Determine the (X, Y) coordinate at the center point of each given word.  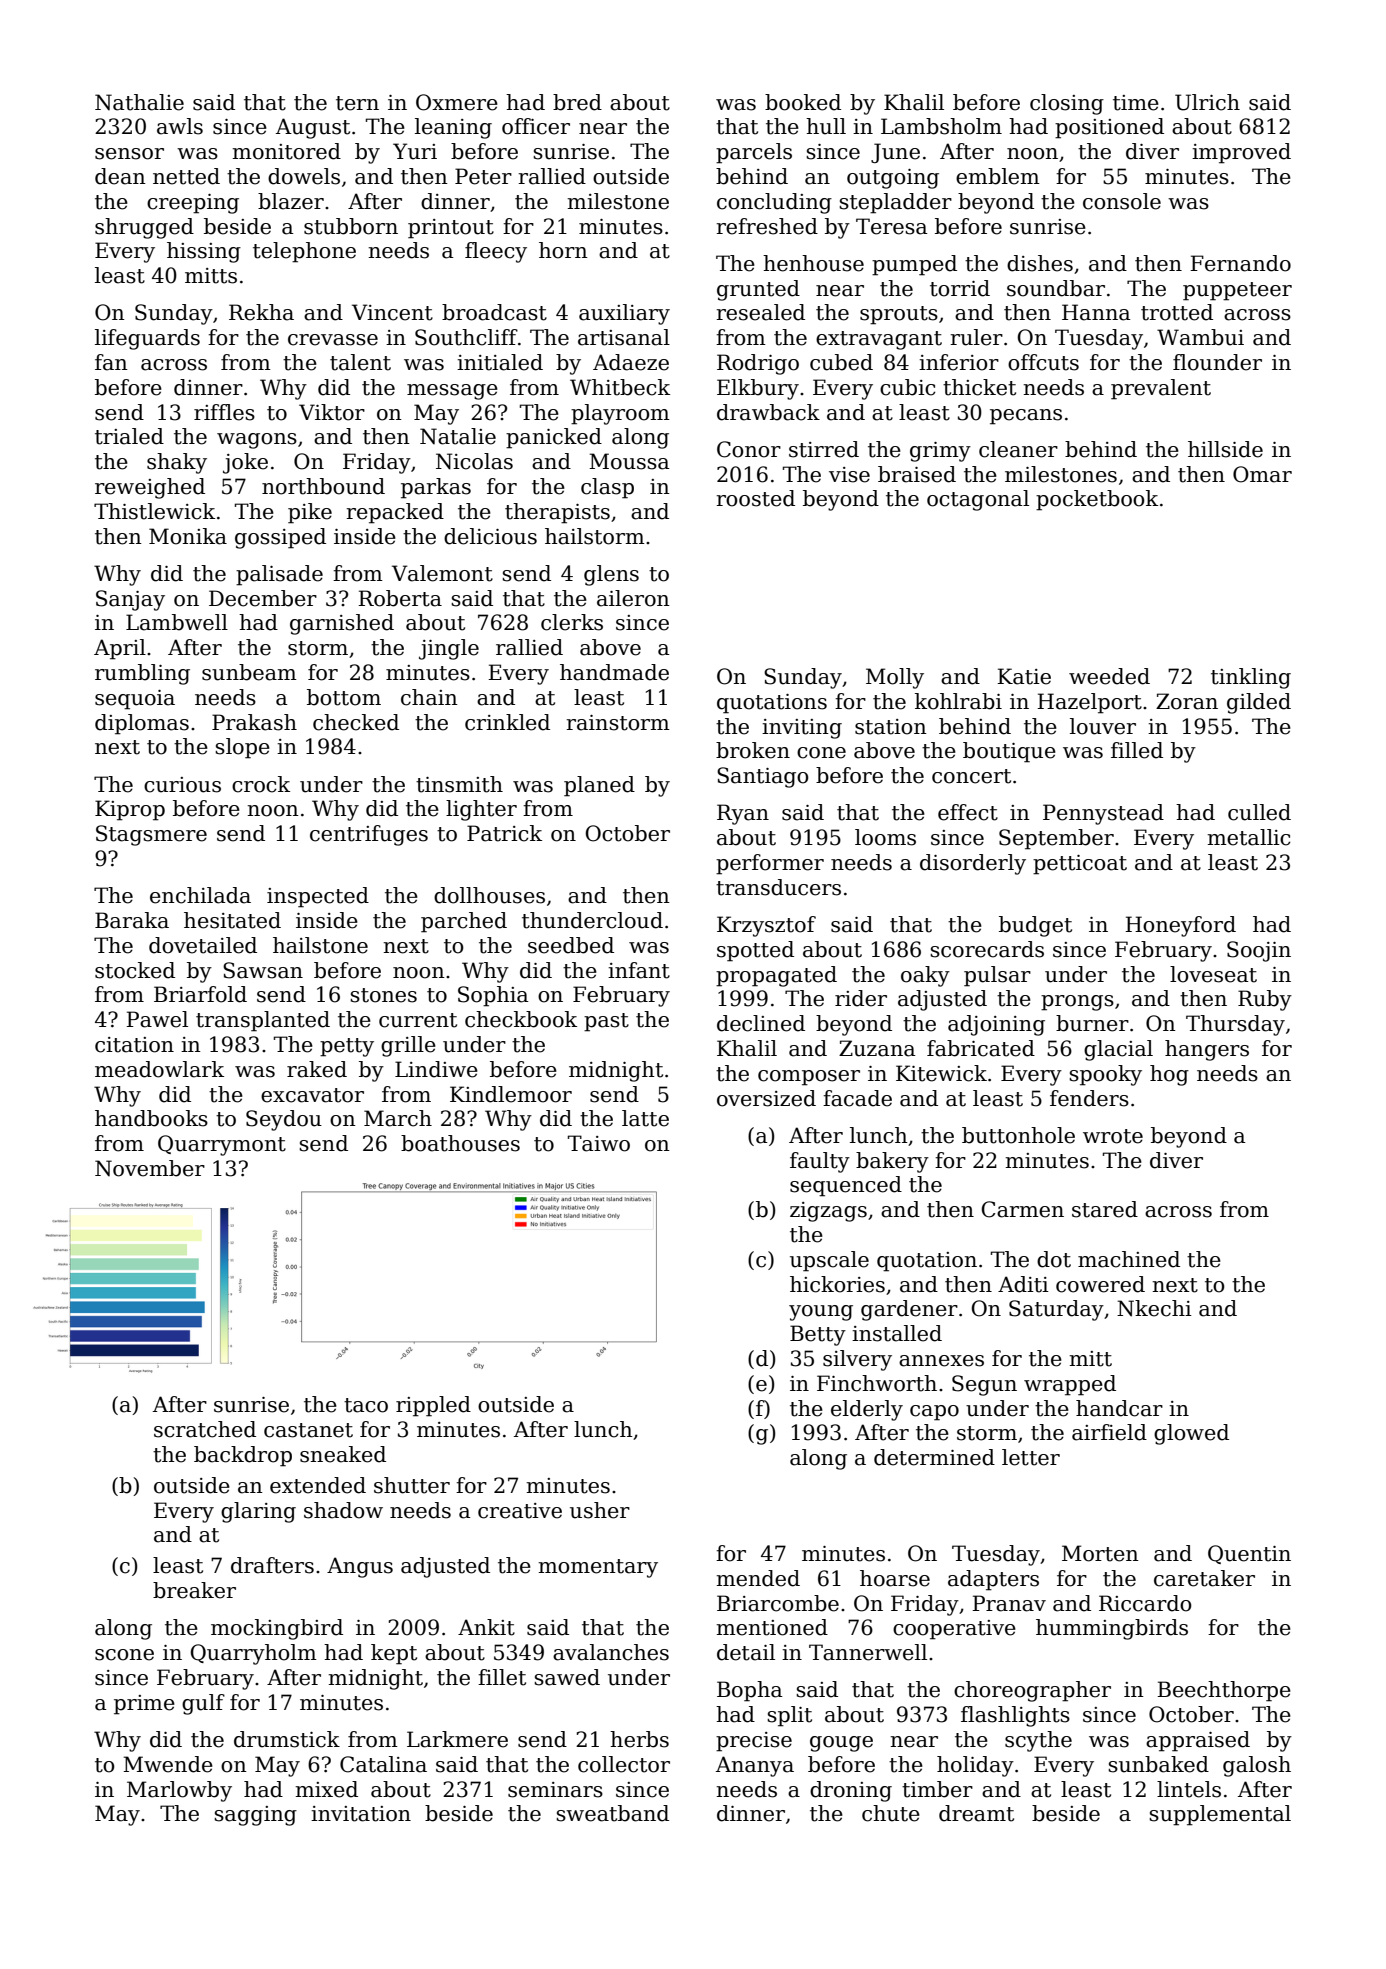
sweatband (612, 1813)
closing (1067, 104)
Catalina (383, 1764)
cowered (1100, 1284)
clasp (607, 488)
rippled (433, 1406)
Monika (188, 536)
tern (357, 103)
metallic (1249, 837)
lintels (1189, 1789)
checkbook (521, 1019)
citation (134, 1045)
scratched (205, 1429)
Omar (1262, 474)
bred (577, 102)
